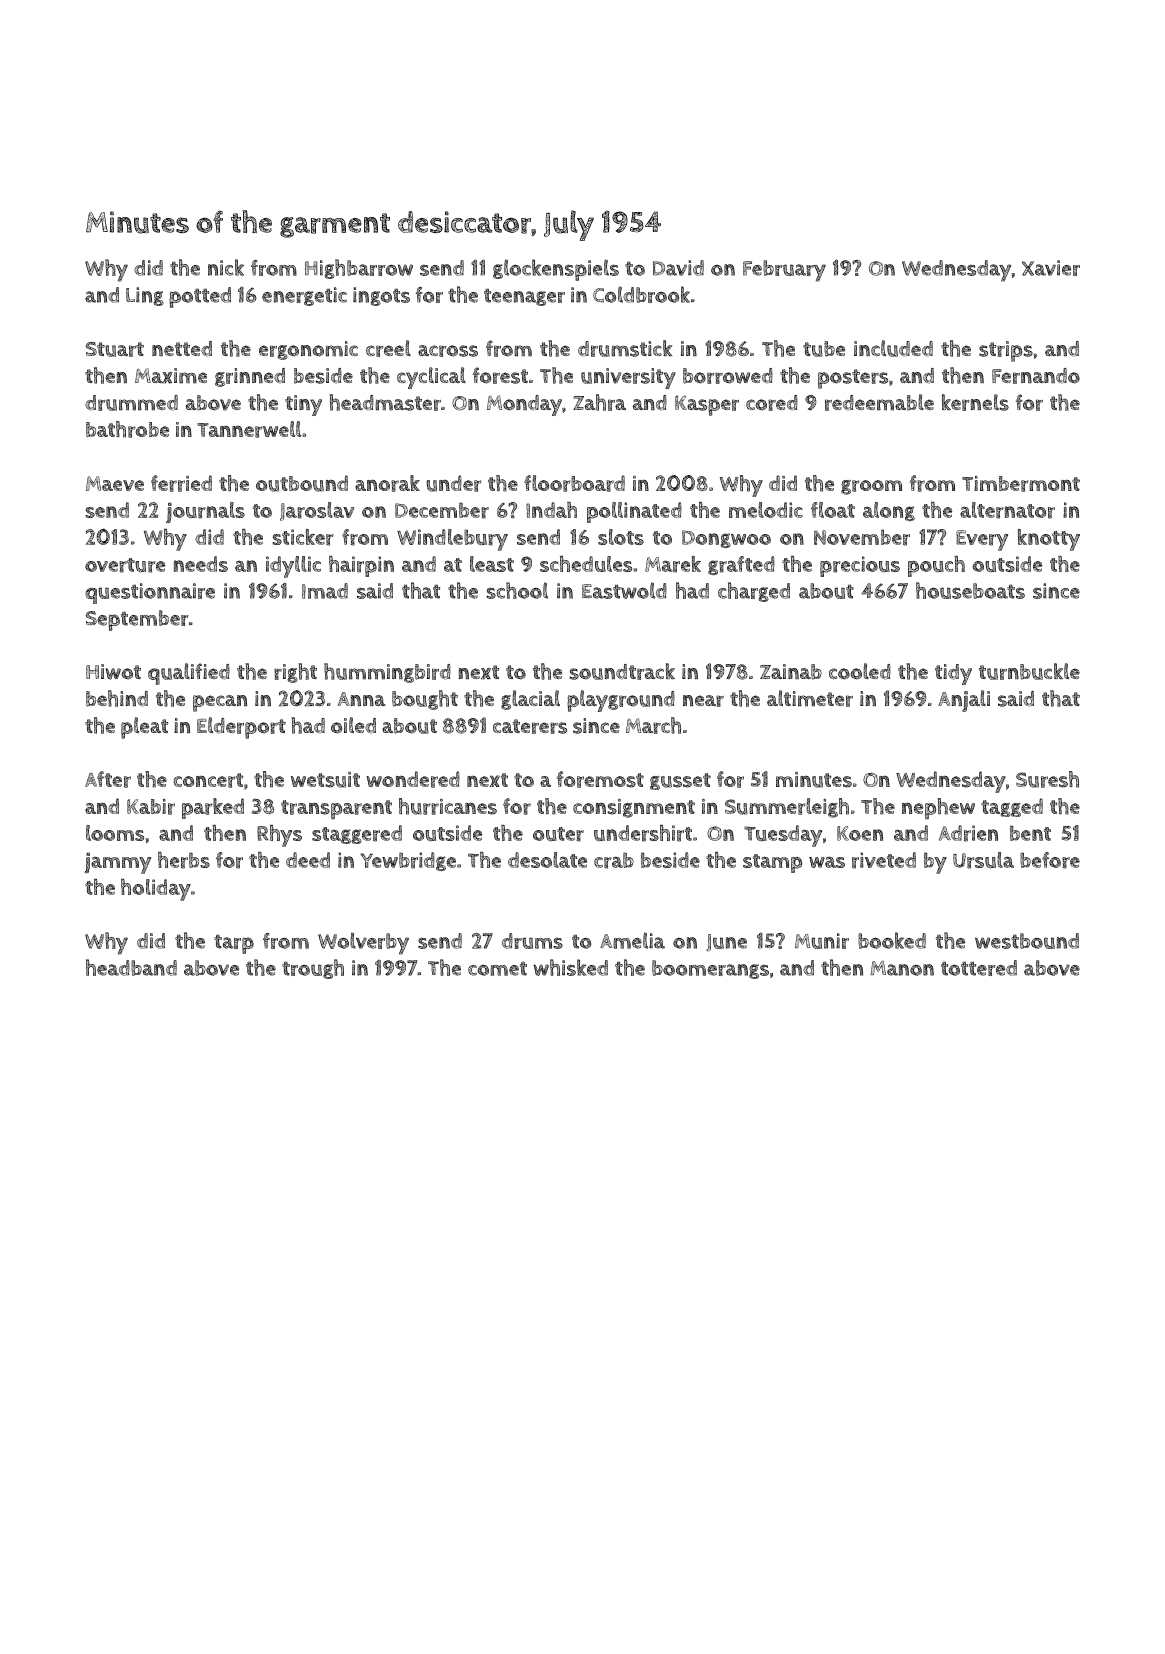  I want to click on deed, so click(308, 860).
